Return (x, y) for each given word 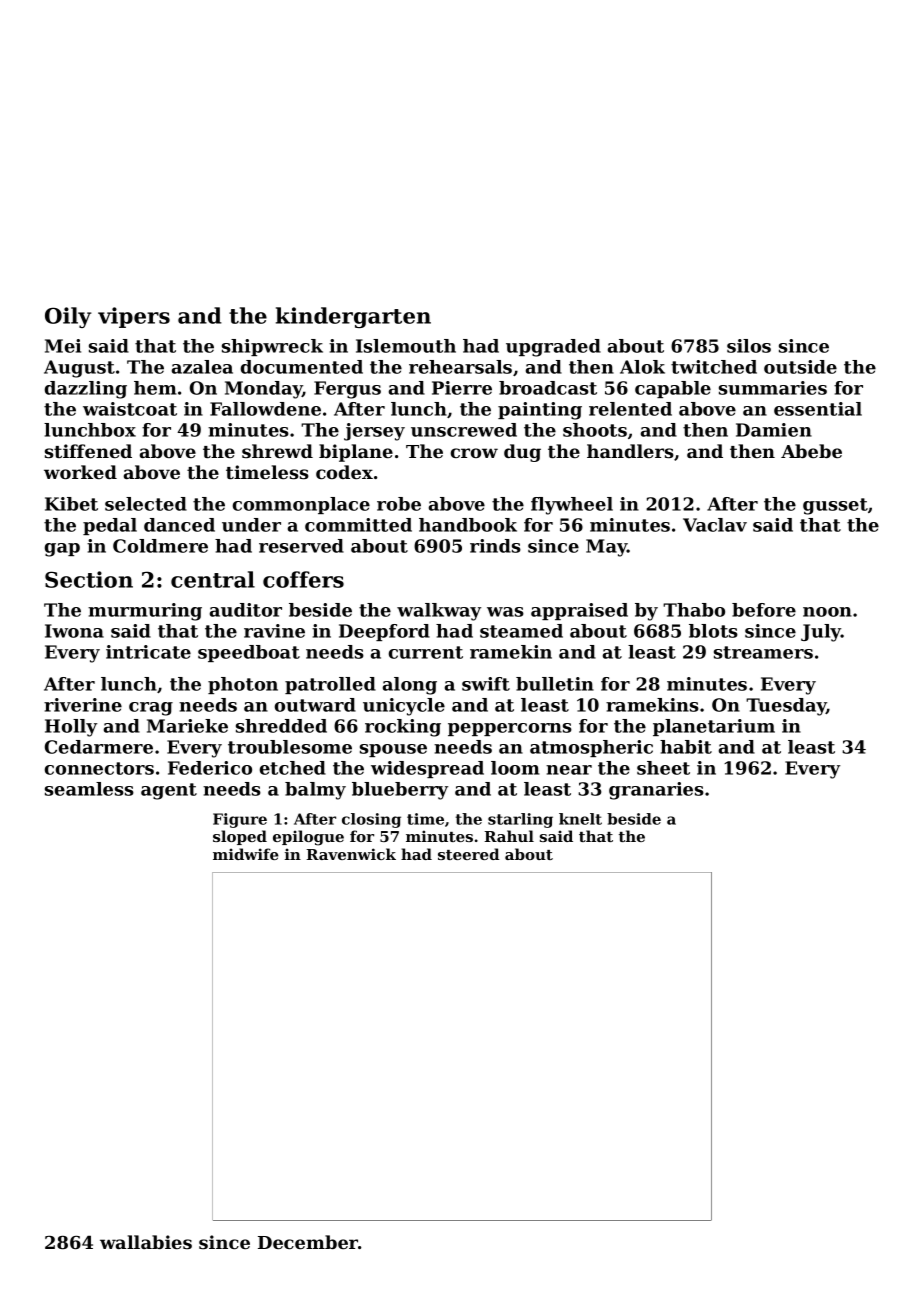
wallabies (146, 1242)
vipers (134, 317)
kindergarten (353, 317)
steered (468, 854)
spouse (393, 750)
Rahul (509, 836)
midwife (246, 854)
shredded (281, 726)
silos (749, 346)
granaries (656, 791)
